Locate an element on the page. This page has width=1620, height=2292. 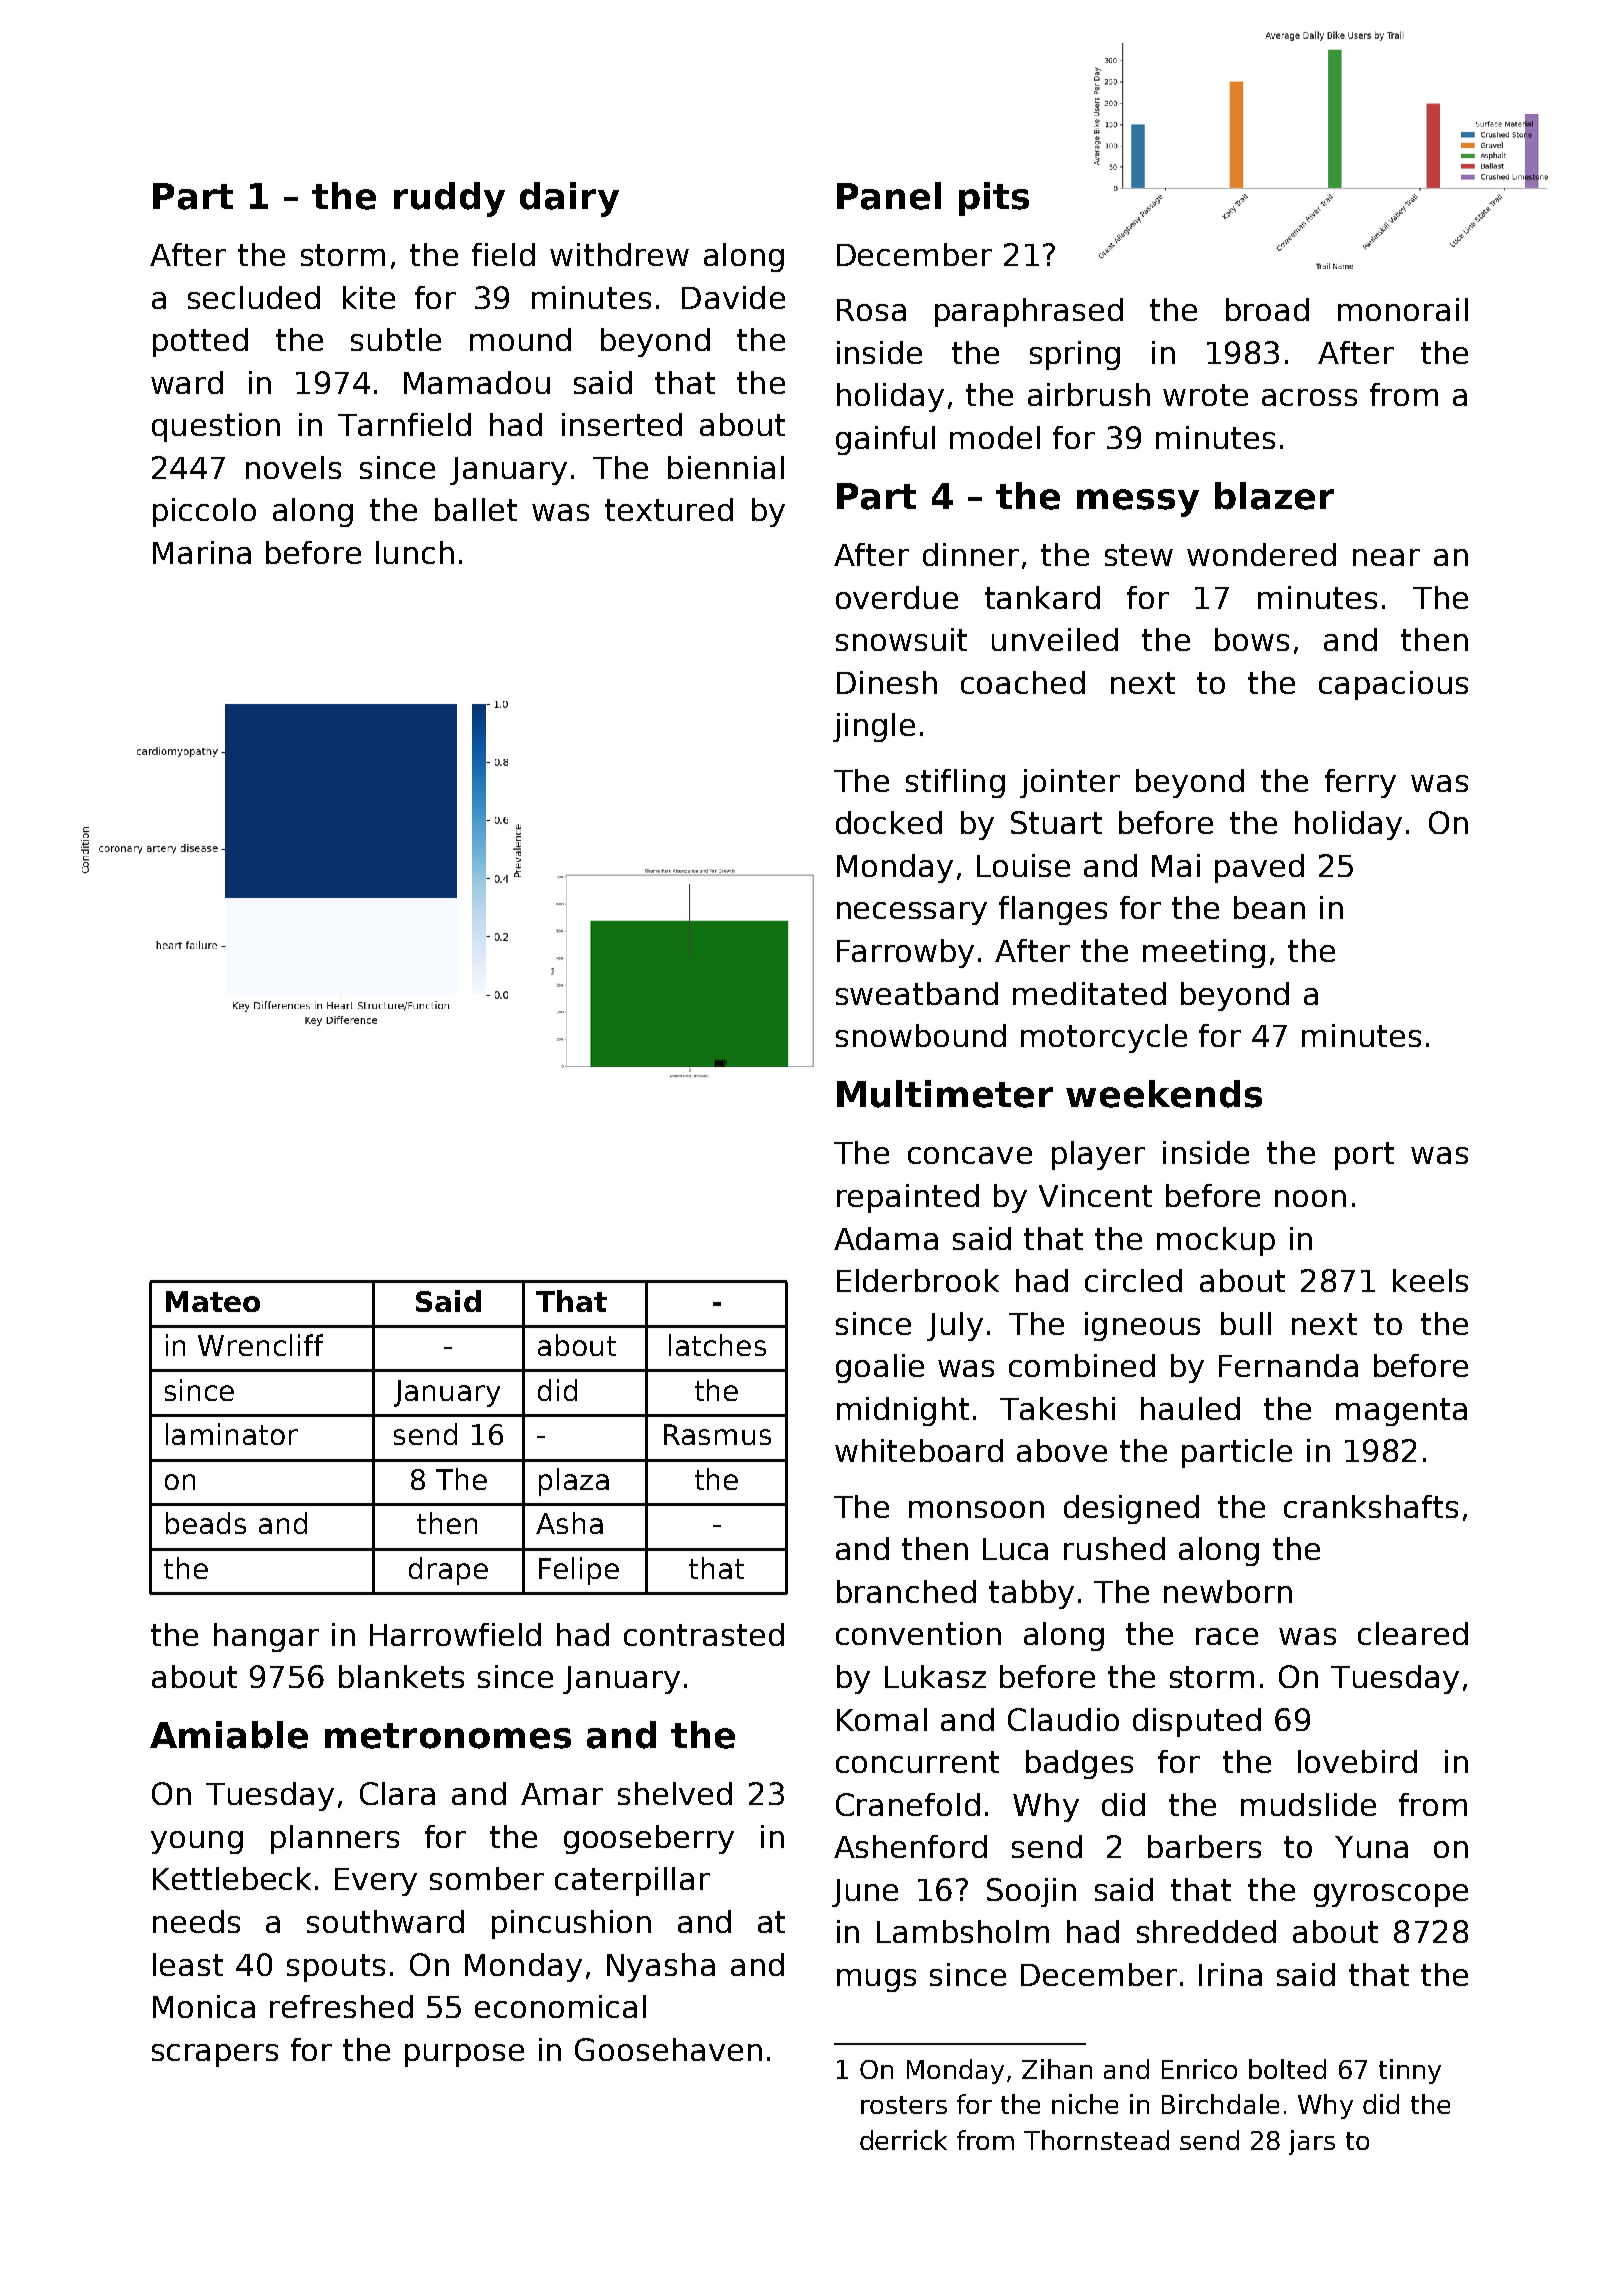
jingle is located at coordinates (874, 727).
